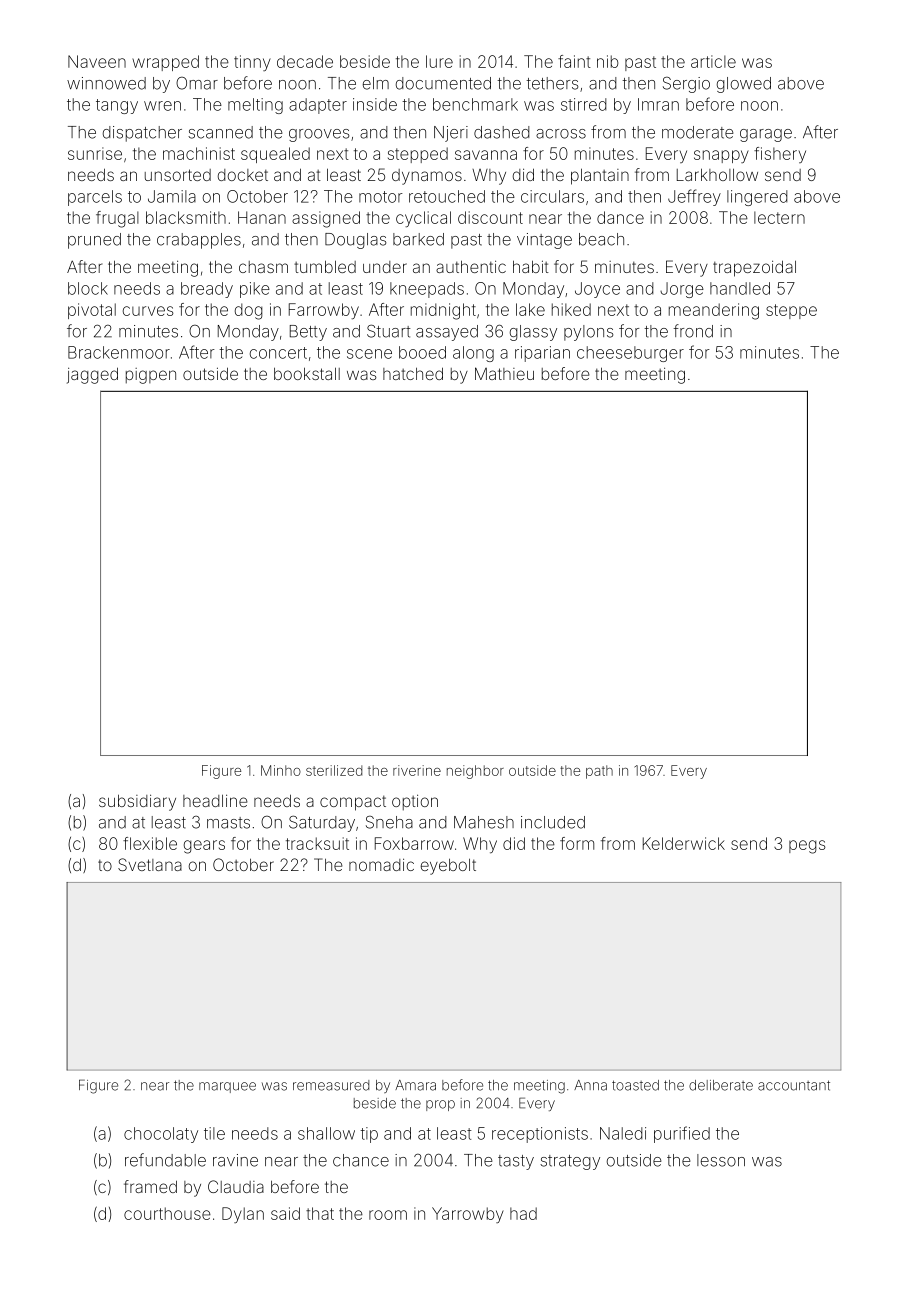 The height and width of the document is (1316, 908). Describe the element at coordinates (630, 354) in the document. I see `cheeseburger` at that location.
